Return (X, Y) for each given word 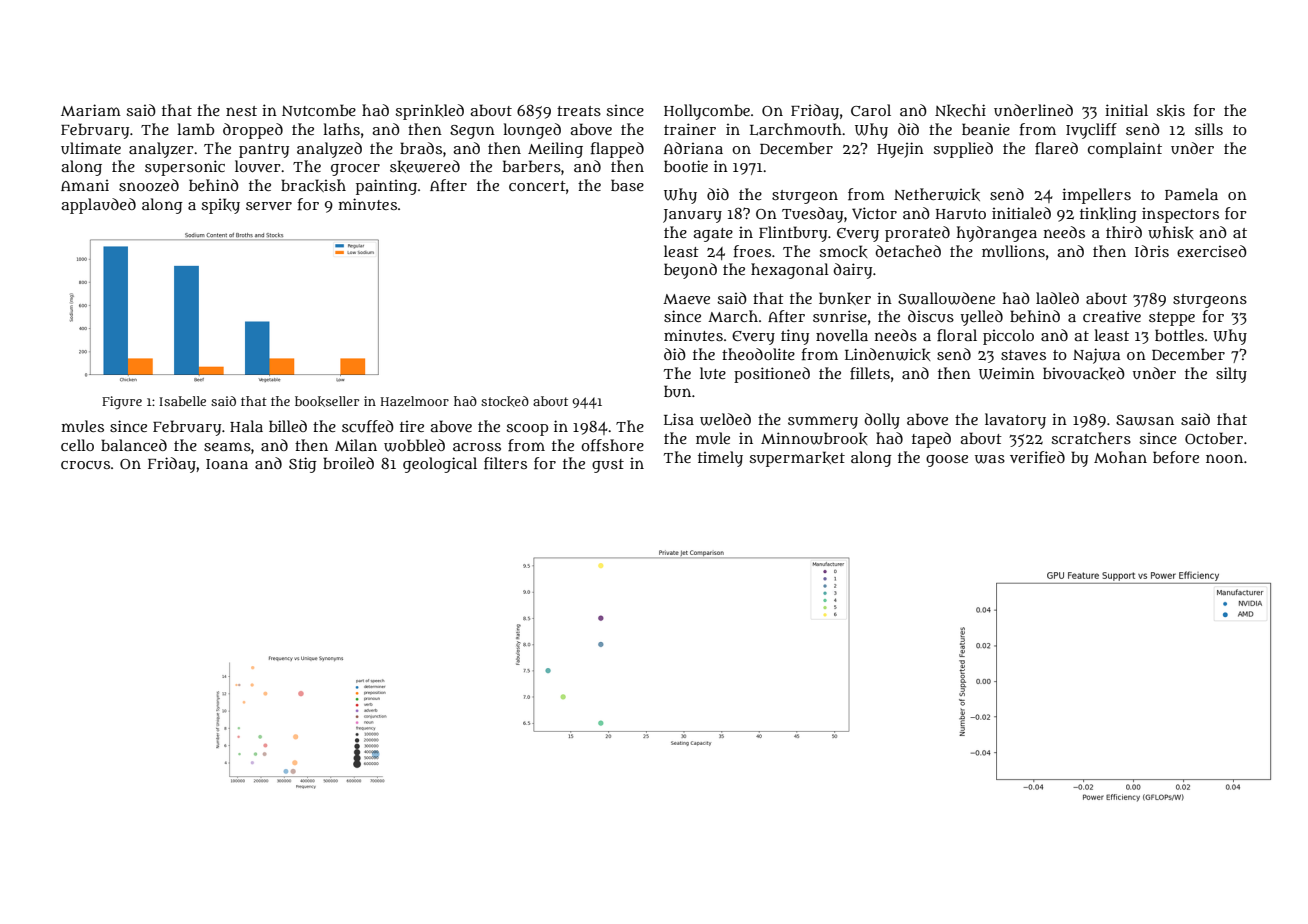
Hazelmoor (414, 401)
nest (241, 111)
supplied (963, 150)
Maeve (686, 299)
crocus (85, 465)
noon (1224, 458)
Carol (871, 110)
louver (258, 166)
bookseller (327, 401)
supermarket (797, 459)
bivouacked (1084, 373)
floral (957, 335)
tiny (795, 337)
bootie (686, 166)
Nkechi (960, 110)
